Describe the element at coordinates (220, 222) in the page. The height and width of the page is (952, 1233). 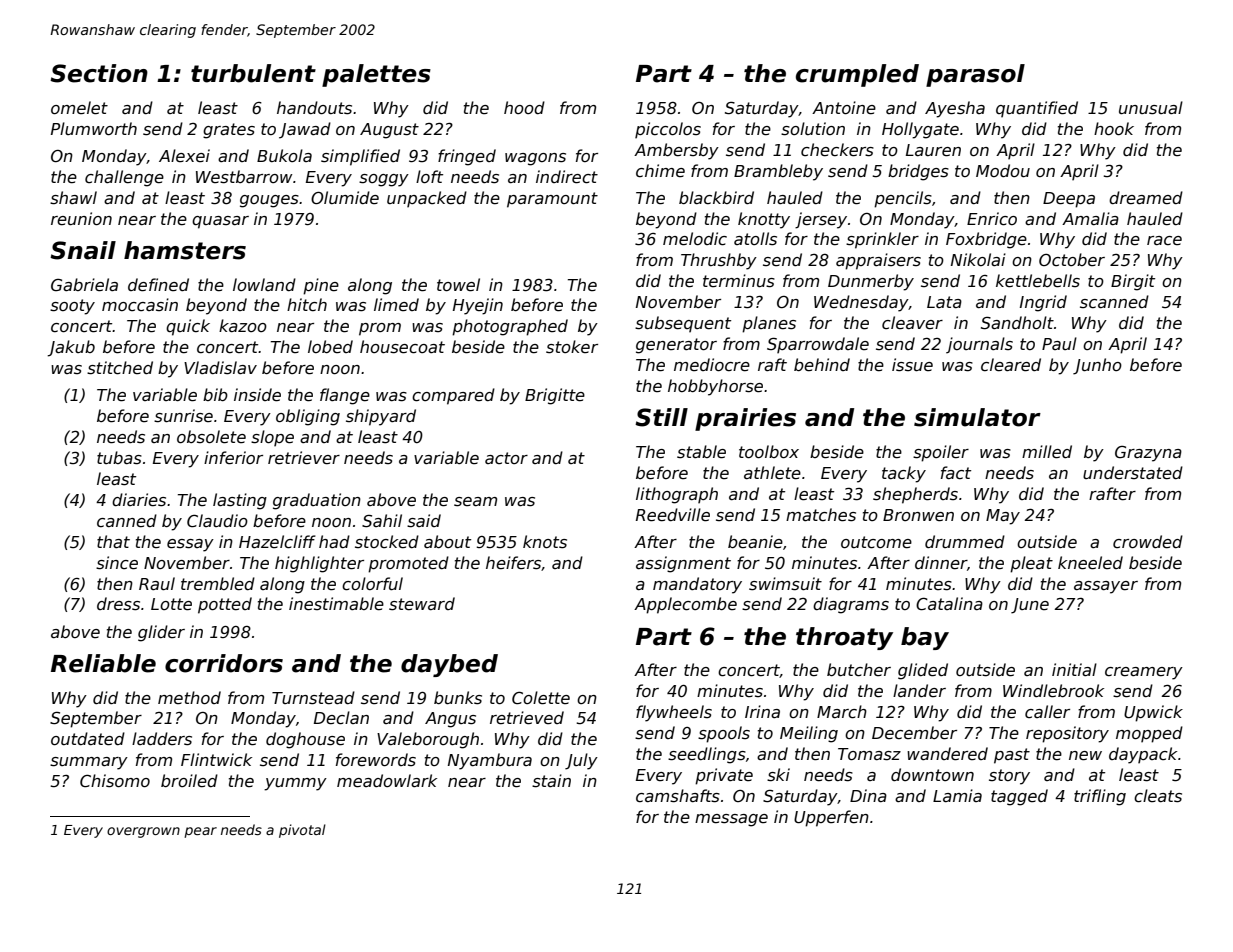
I see `quasar` at that location.
